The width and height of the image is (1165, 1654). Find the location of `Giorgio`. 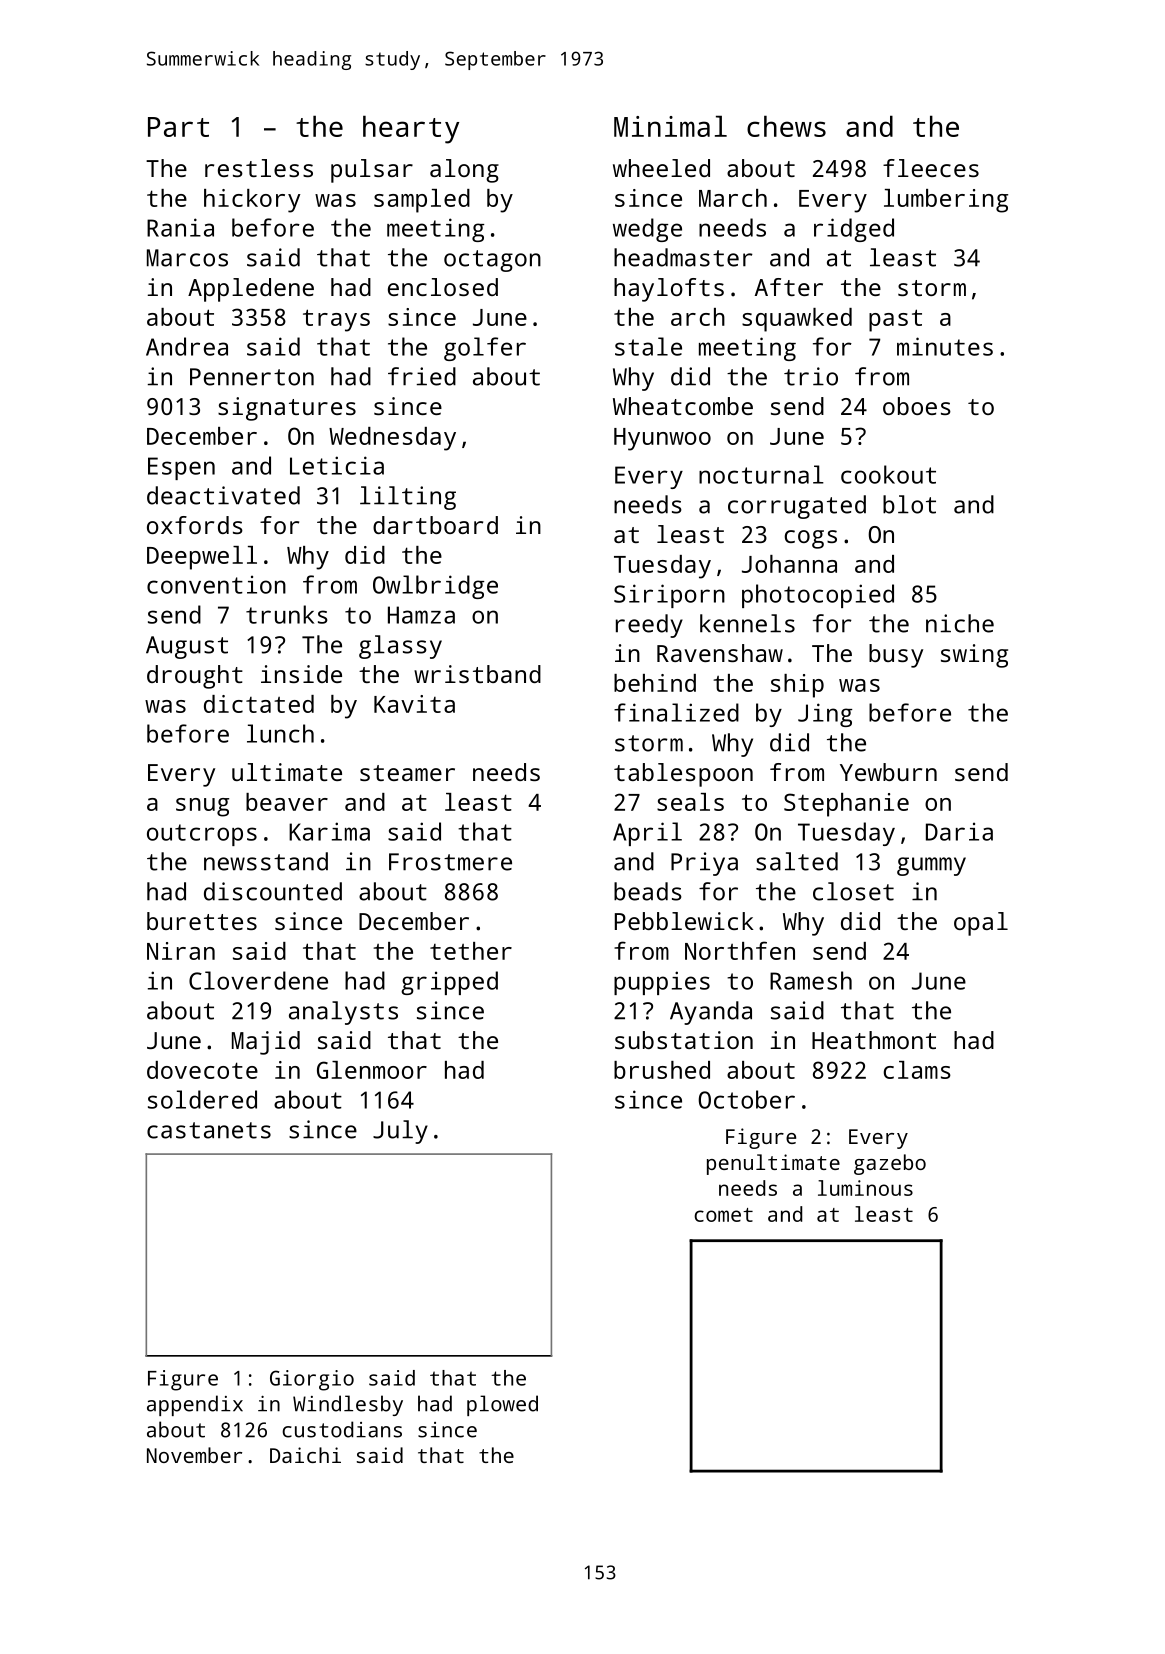

Giorgio is located at coordinates (312, 1380).
